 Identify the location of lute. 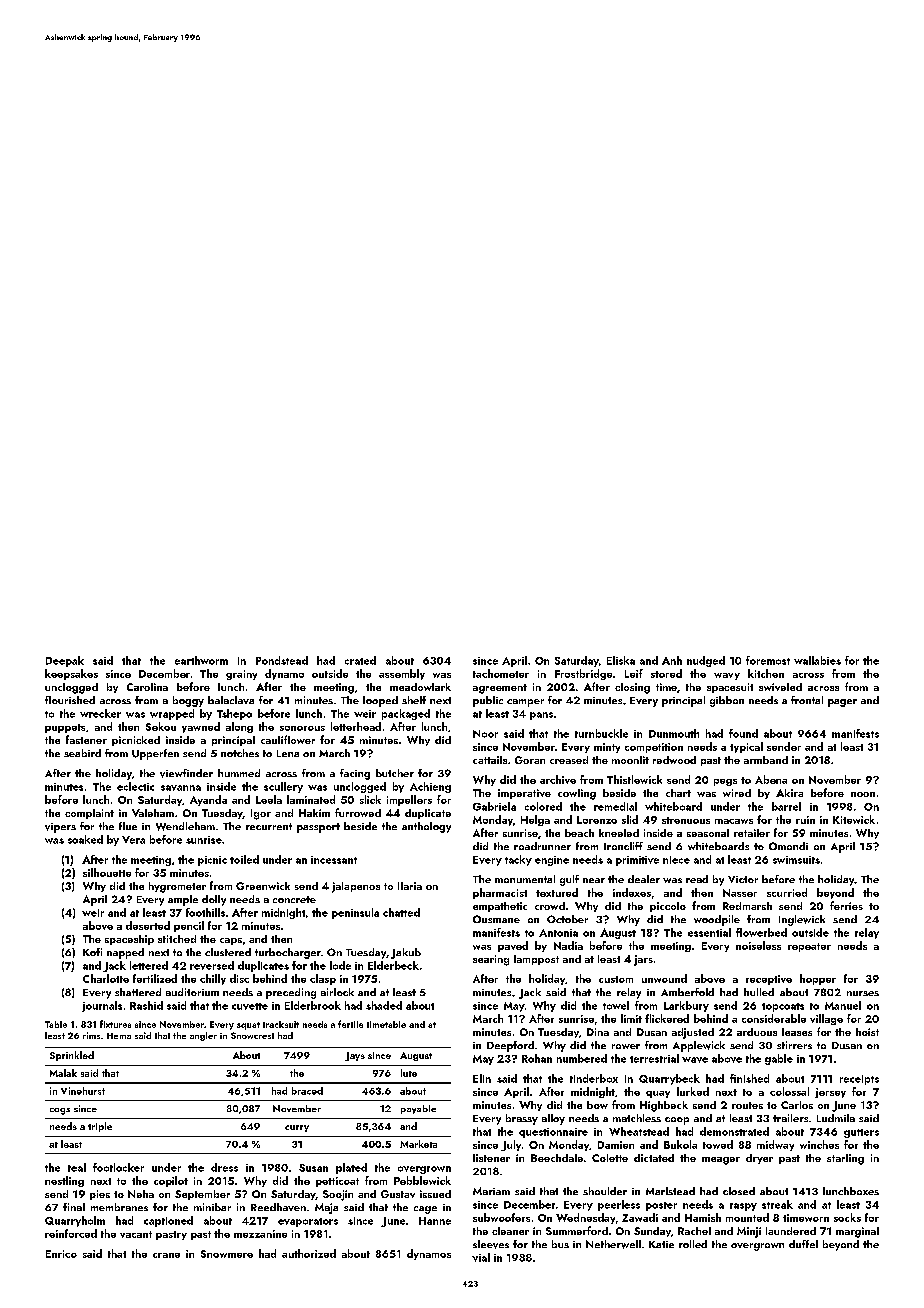
(409, 1073).
